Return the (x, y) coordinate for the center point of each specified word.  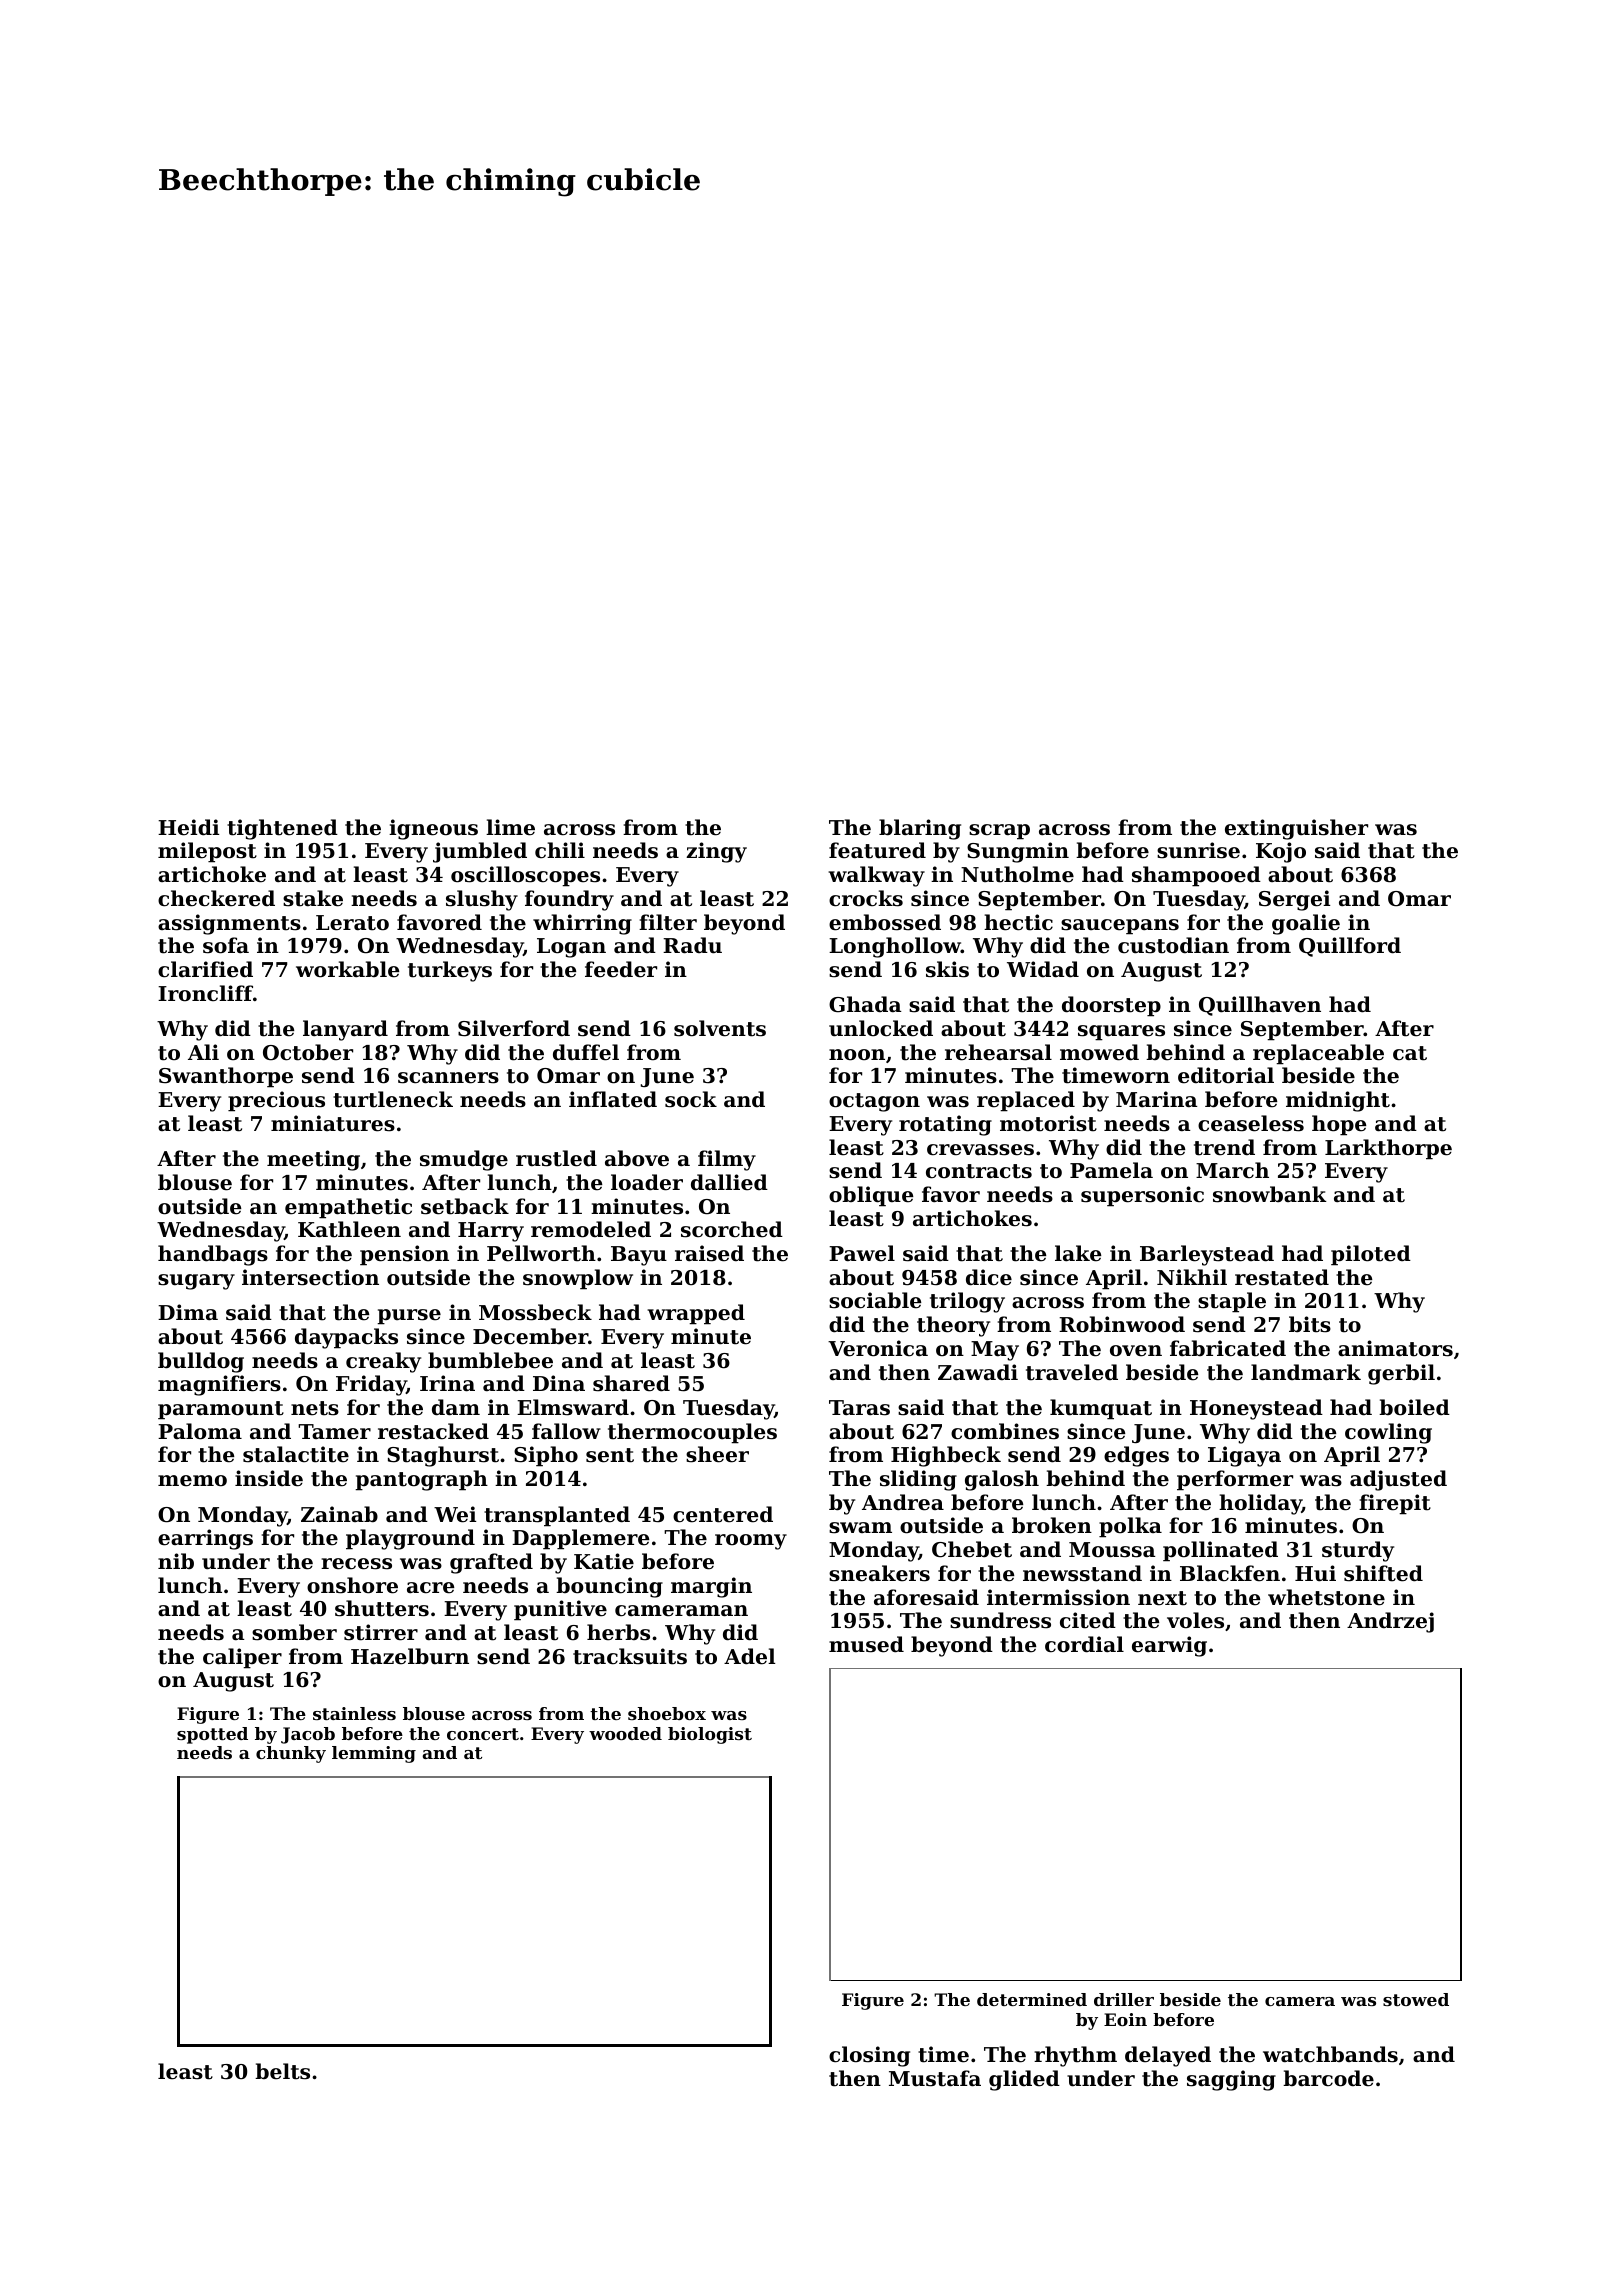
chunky (291, 1754)
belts (282, 2071)
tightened (282, 829)
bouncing (609, 1587)
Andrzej (1390, 1622)
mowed (1099, 1052)
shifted (1383, 1573)
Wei (455, 1514)
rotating (945, 1125)
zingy (716, 852)
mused (866, 1644)
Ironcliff (205, 993)
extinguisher (1296, 829)
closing (869, 2056)
